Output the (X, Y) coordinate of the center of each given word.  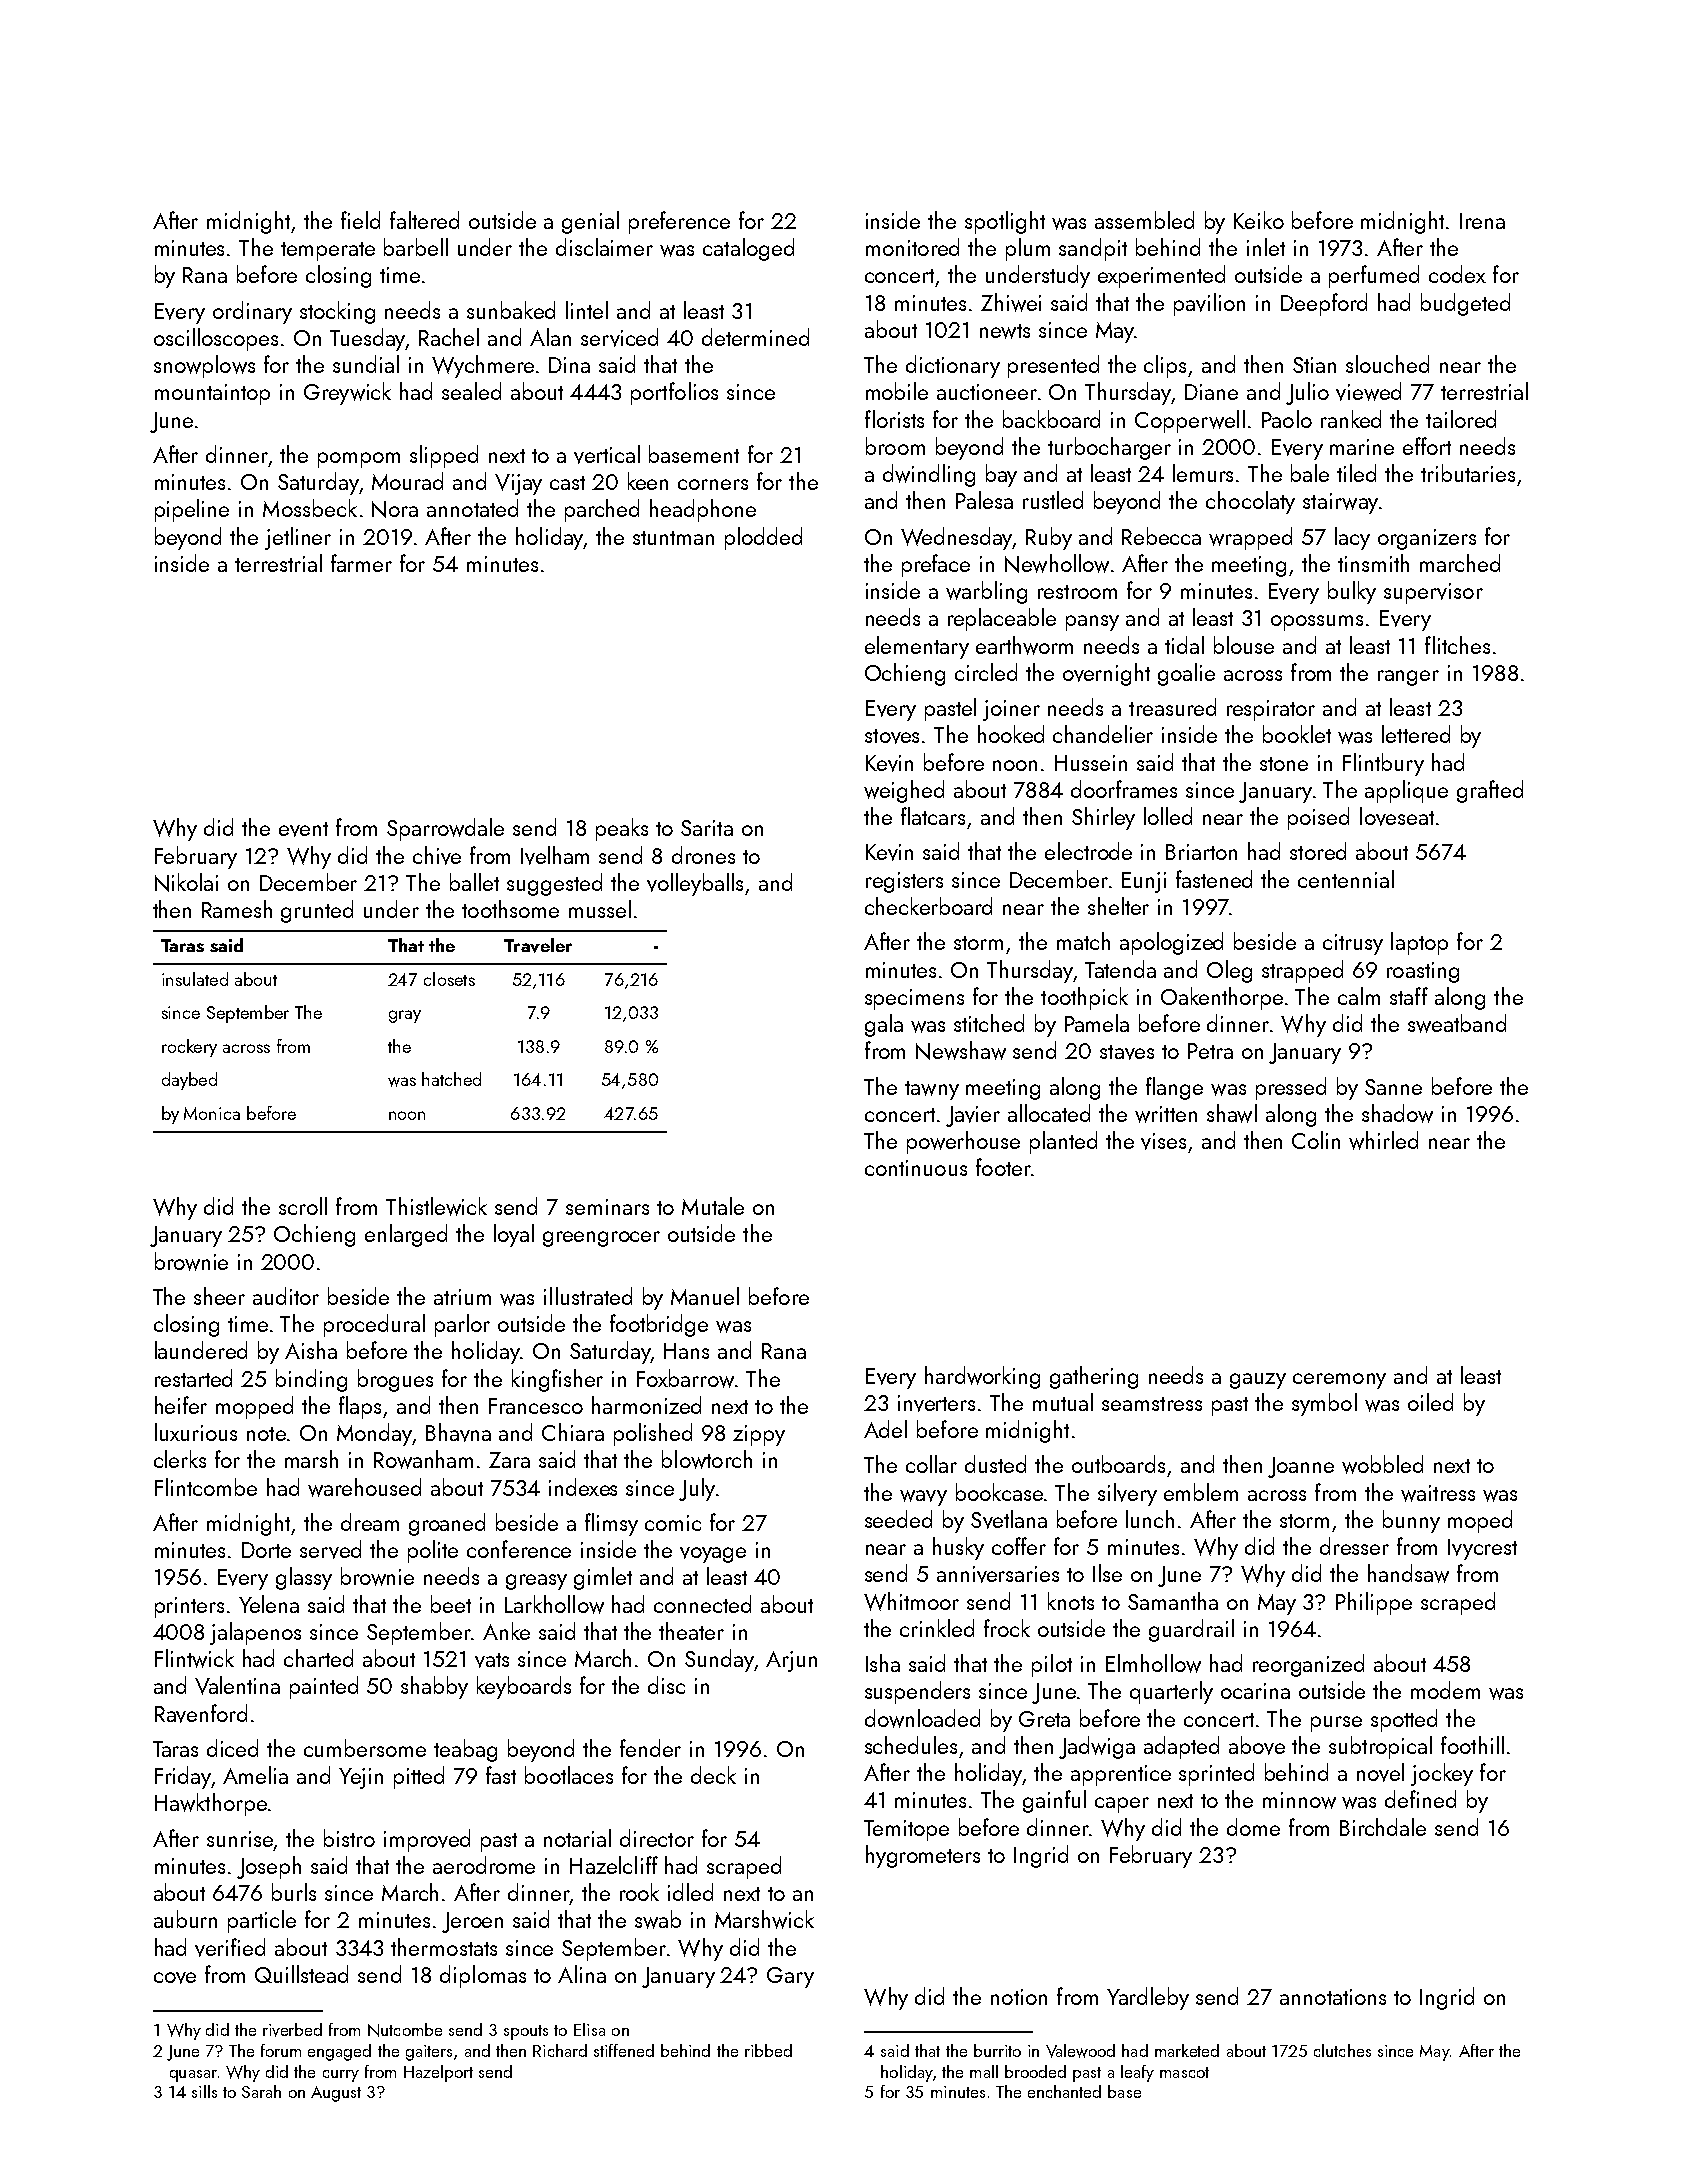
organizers (1427, 539)
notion (1019, 1997)
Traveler (538, 945)
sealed (471, 391)
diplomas (483, 1976)
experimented (1161, 276)
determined (755, 337)
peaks (622, 829)
